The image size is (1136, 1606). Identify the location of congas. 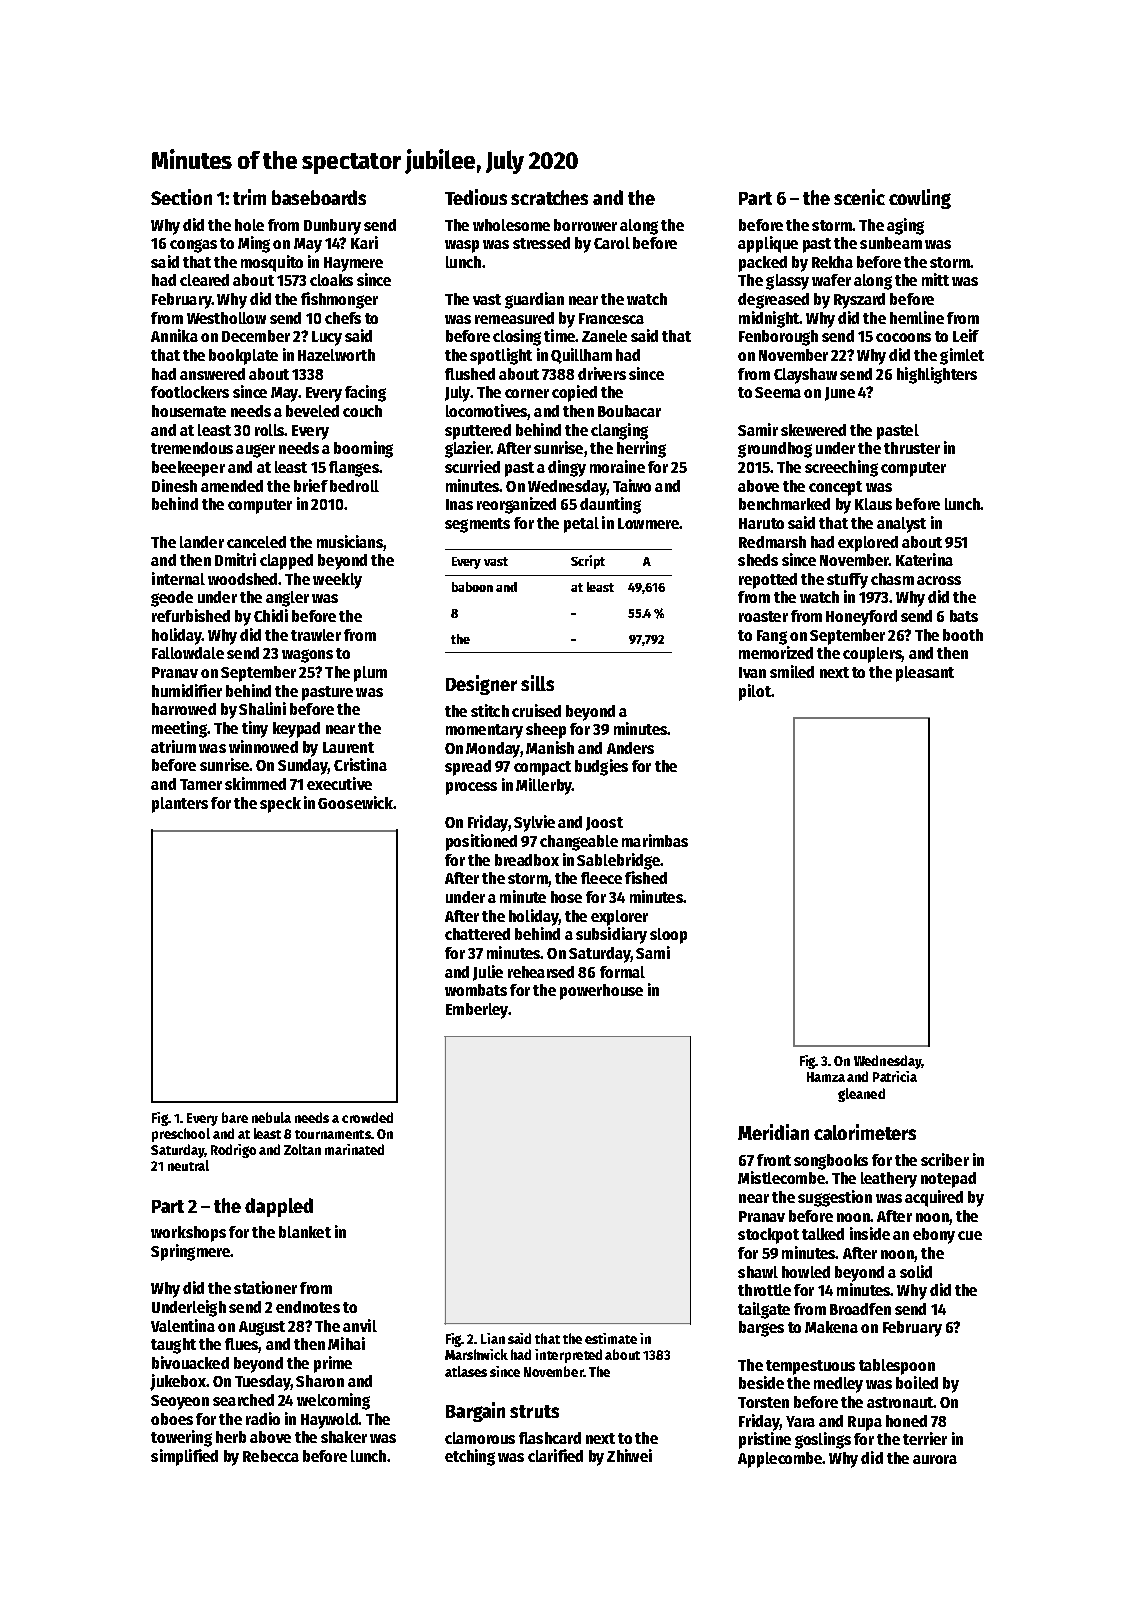
(193, 246).
